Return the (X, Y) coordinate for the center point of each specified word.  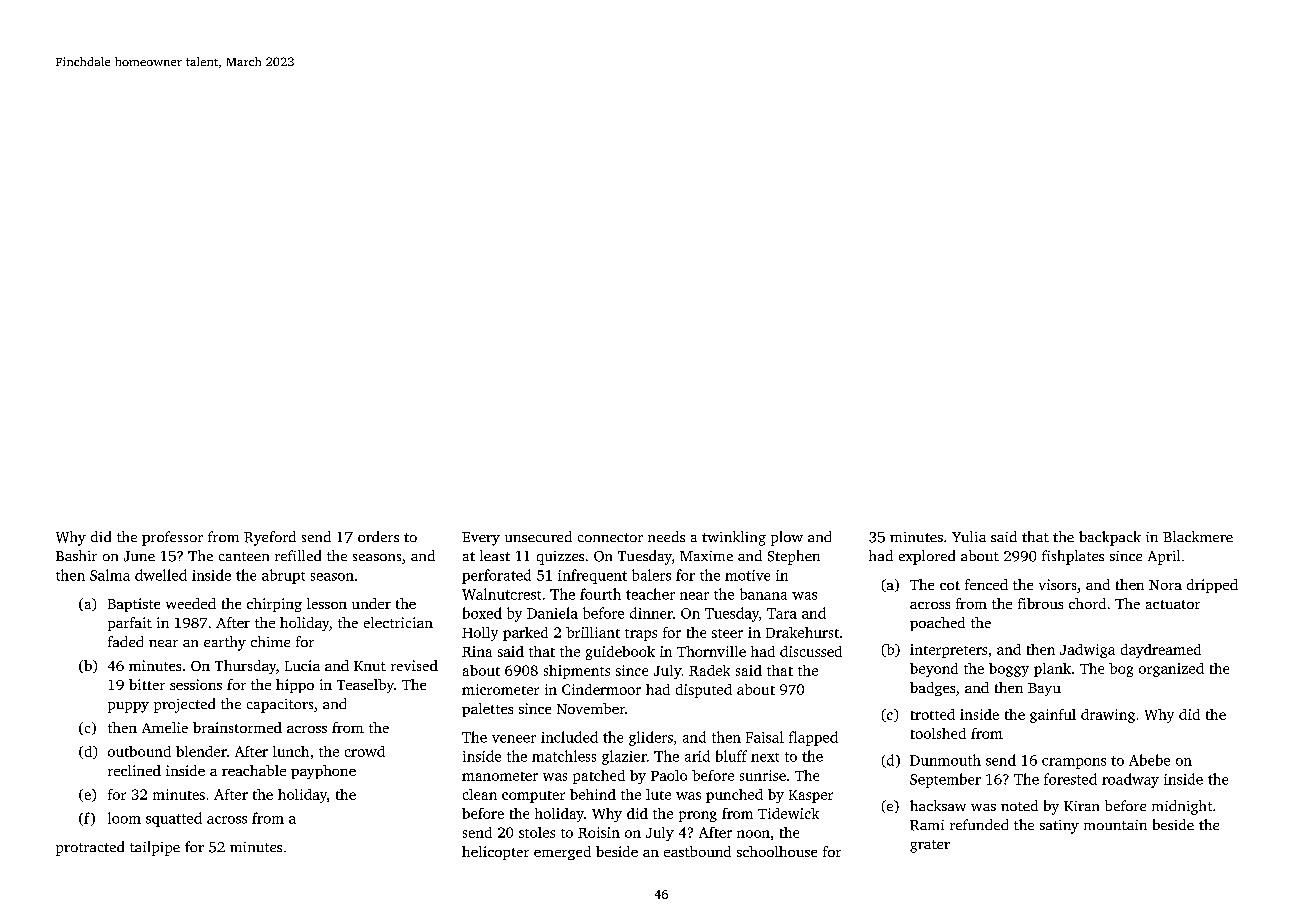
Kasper (811, 796)
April (1164, 557)
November (591, 708)
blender (201, 751)
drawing (1108, 716)
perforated (496, 576)
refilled (298, 555)
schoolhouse (777, 851)
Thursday (245, 667)
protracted (90, 848)
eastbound (697, 851)
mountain (1115, 825)
